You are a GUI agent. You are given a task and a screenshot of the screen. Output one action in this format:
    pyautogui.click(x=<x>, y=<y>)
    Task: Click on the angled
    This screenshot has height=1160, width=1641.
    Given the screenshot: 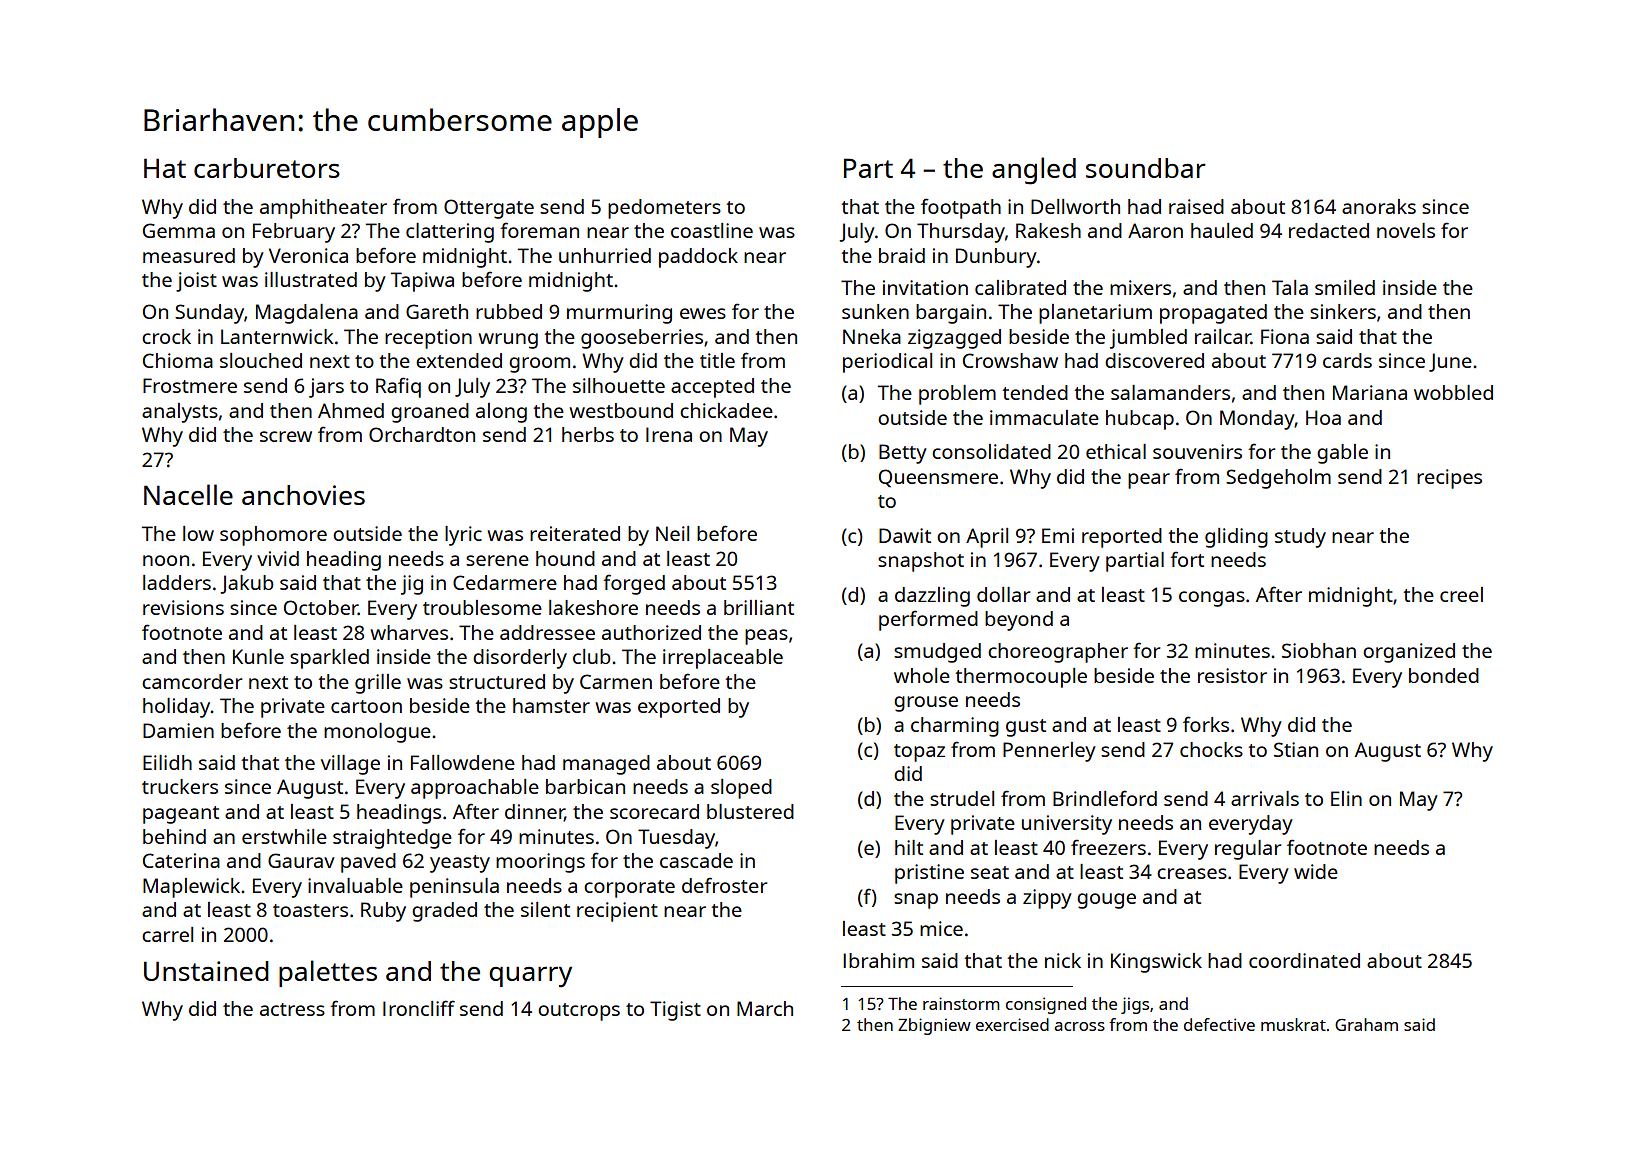 What is the action you would take?
    pyautogui.click(x=1034, y=171)
